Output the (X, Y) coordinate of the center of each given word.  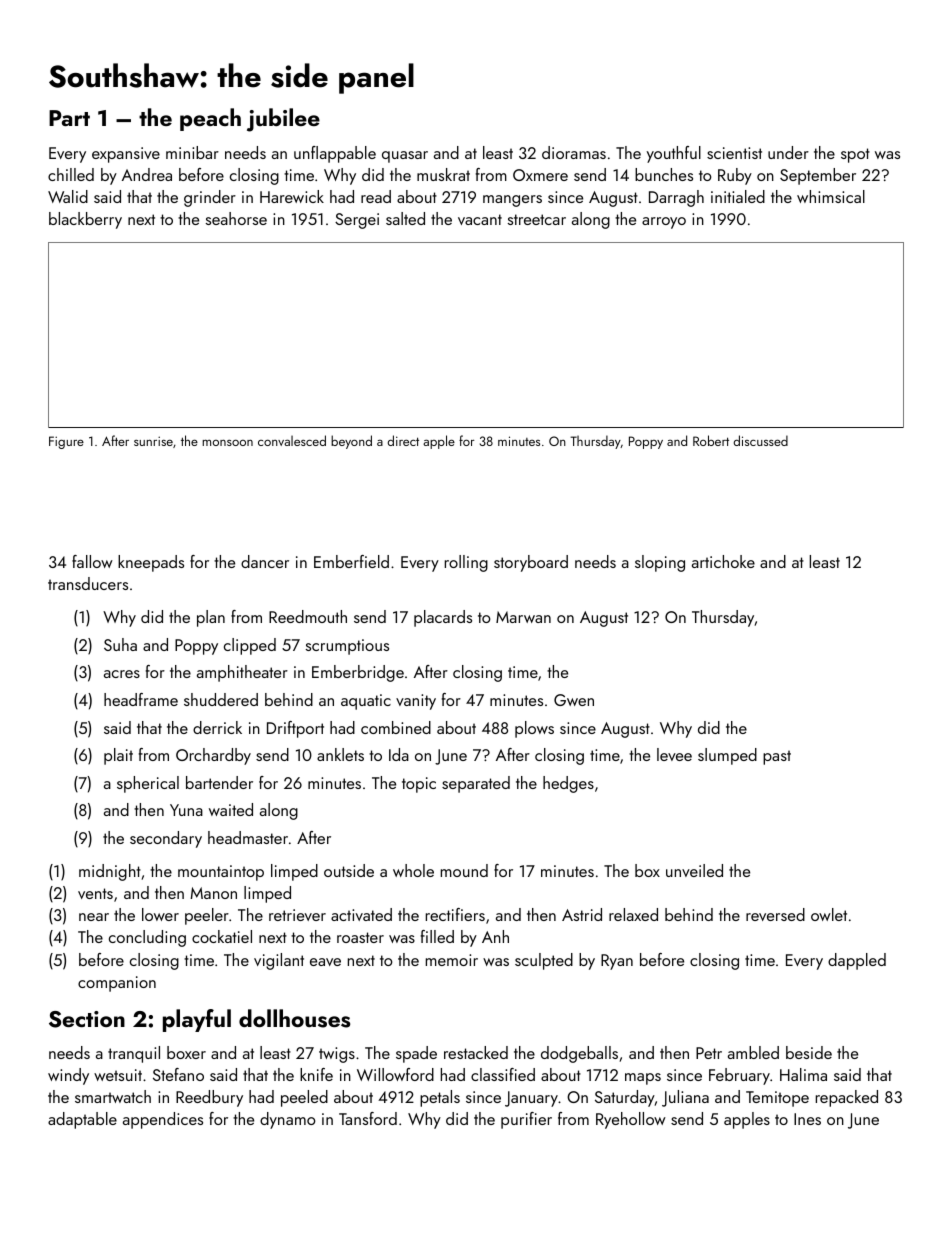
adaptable (82, 1120)
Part (69, 118)
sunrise (153, 441)
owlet (829, 914)
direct (403, 440)
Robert (711, 440)
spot (855, 155)
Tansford (368, 1118)
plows (534, 729)
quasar (405, 157)
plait (118, 756)
